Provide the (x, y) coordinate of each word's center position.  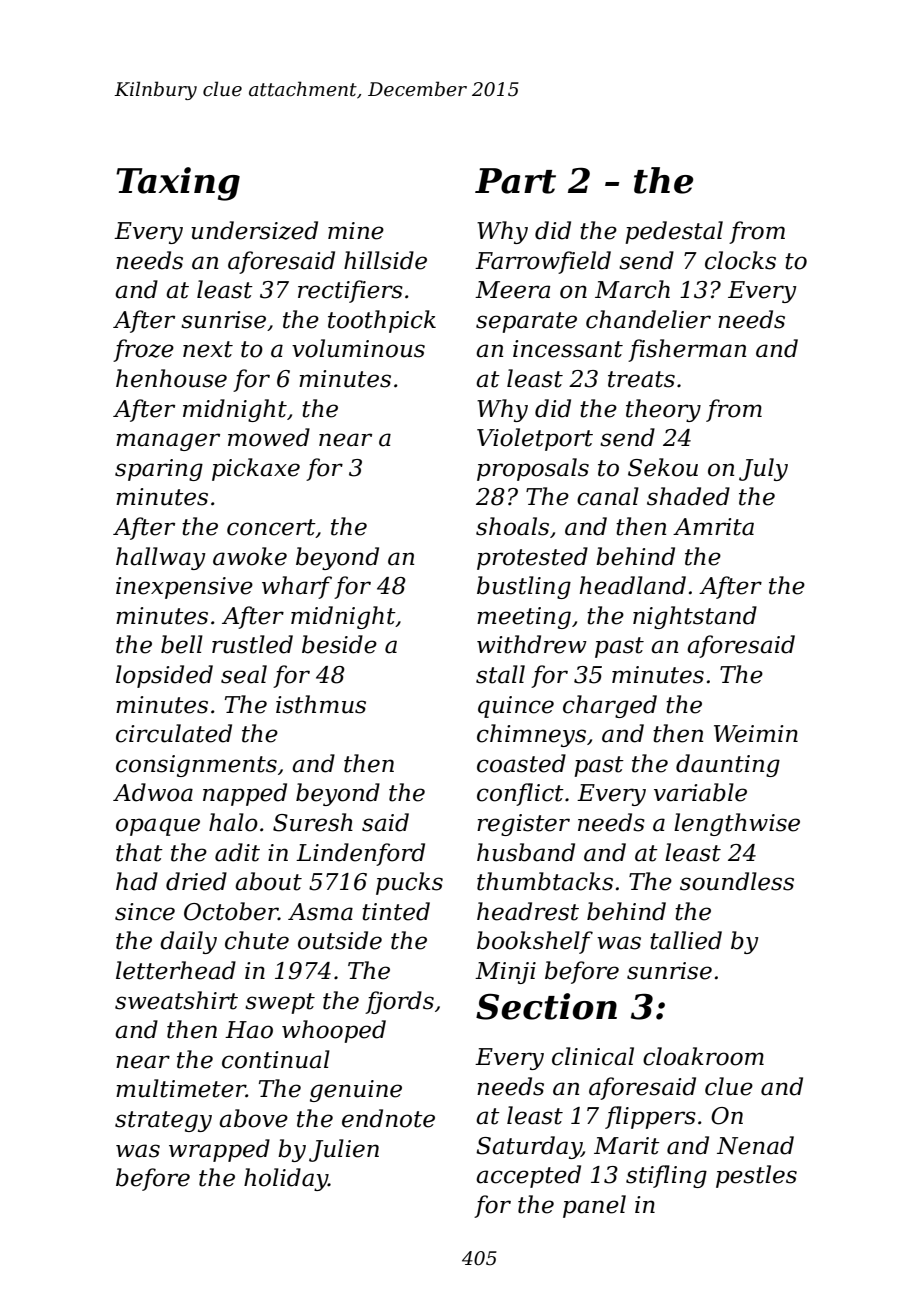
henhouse (171, 378)
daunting (728, 765)
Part (515, 181)
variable (700, 792)
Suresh (313, 822)
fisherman (687, 350)
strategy (163, 1121)
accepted (528, 1176)
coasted (521, 763)
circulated (174, 733)
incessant (568, 349)
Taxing (178, 184)
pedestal (674, 232)
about (268, 881)
